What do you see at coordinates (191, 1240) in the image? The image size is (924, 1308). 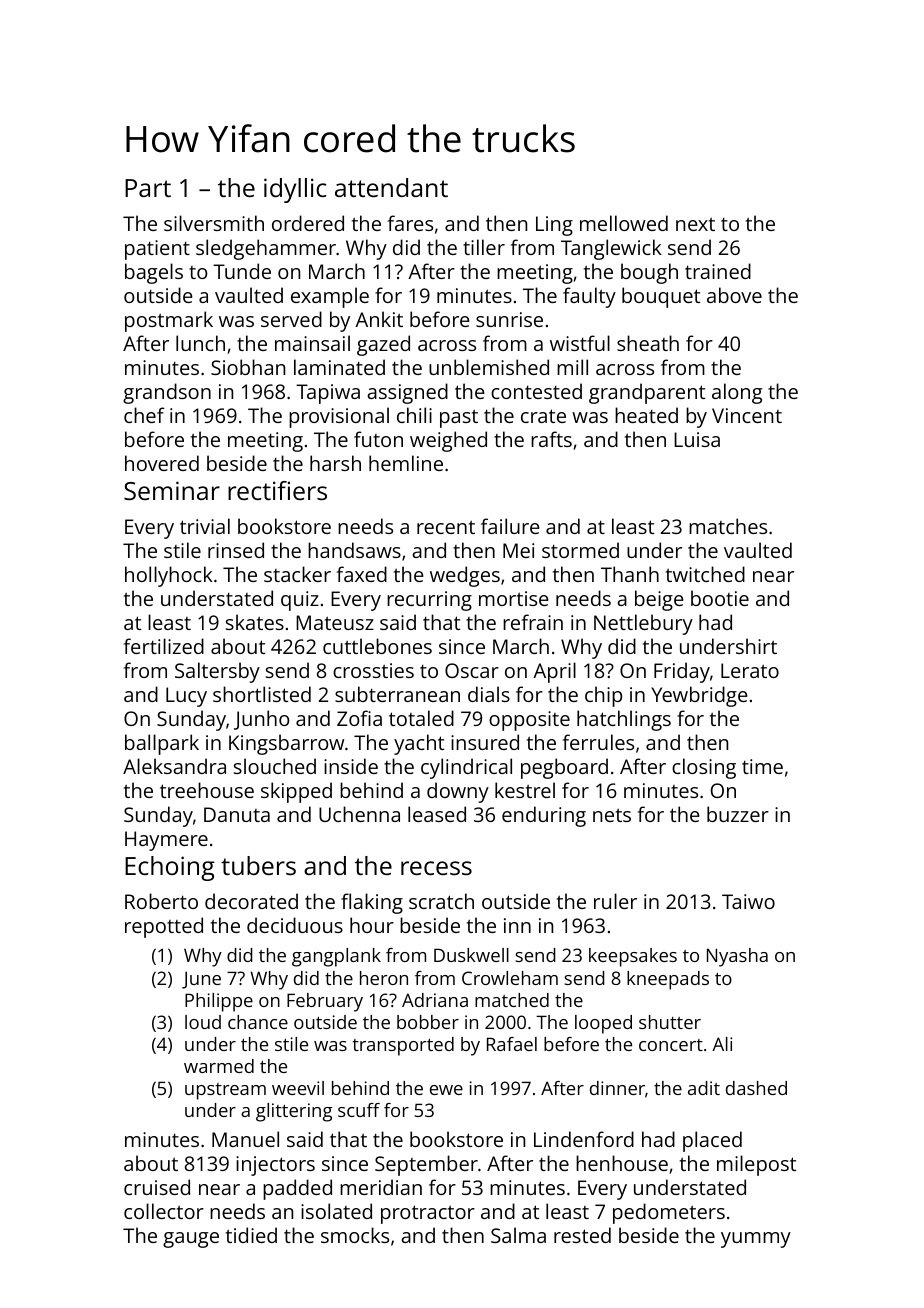 I see `gauge` at bounding box center [191, 1240].
